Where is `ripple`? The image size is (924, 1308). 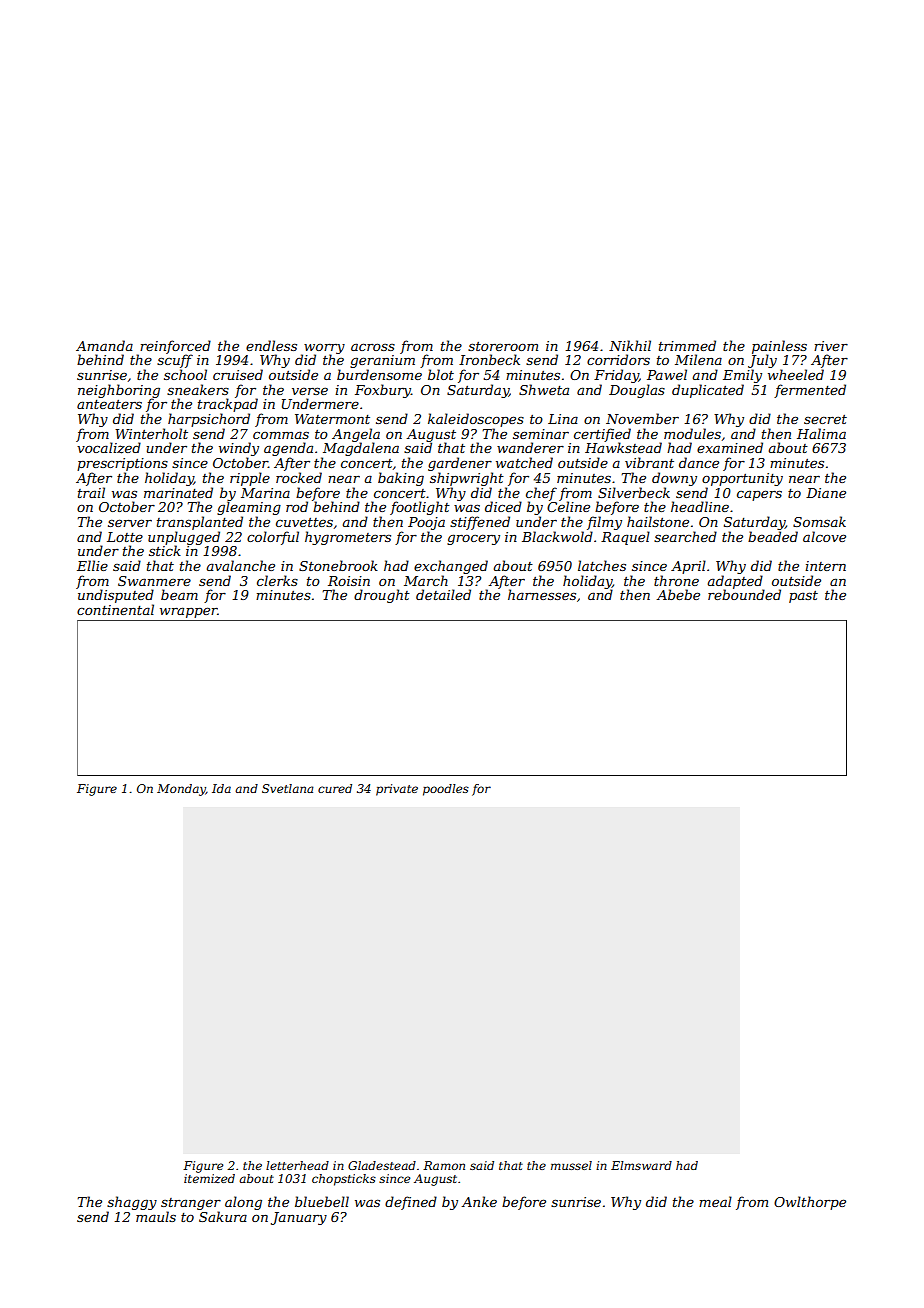
ripple is located at coordinates (250, 479).
